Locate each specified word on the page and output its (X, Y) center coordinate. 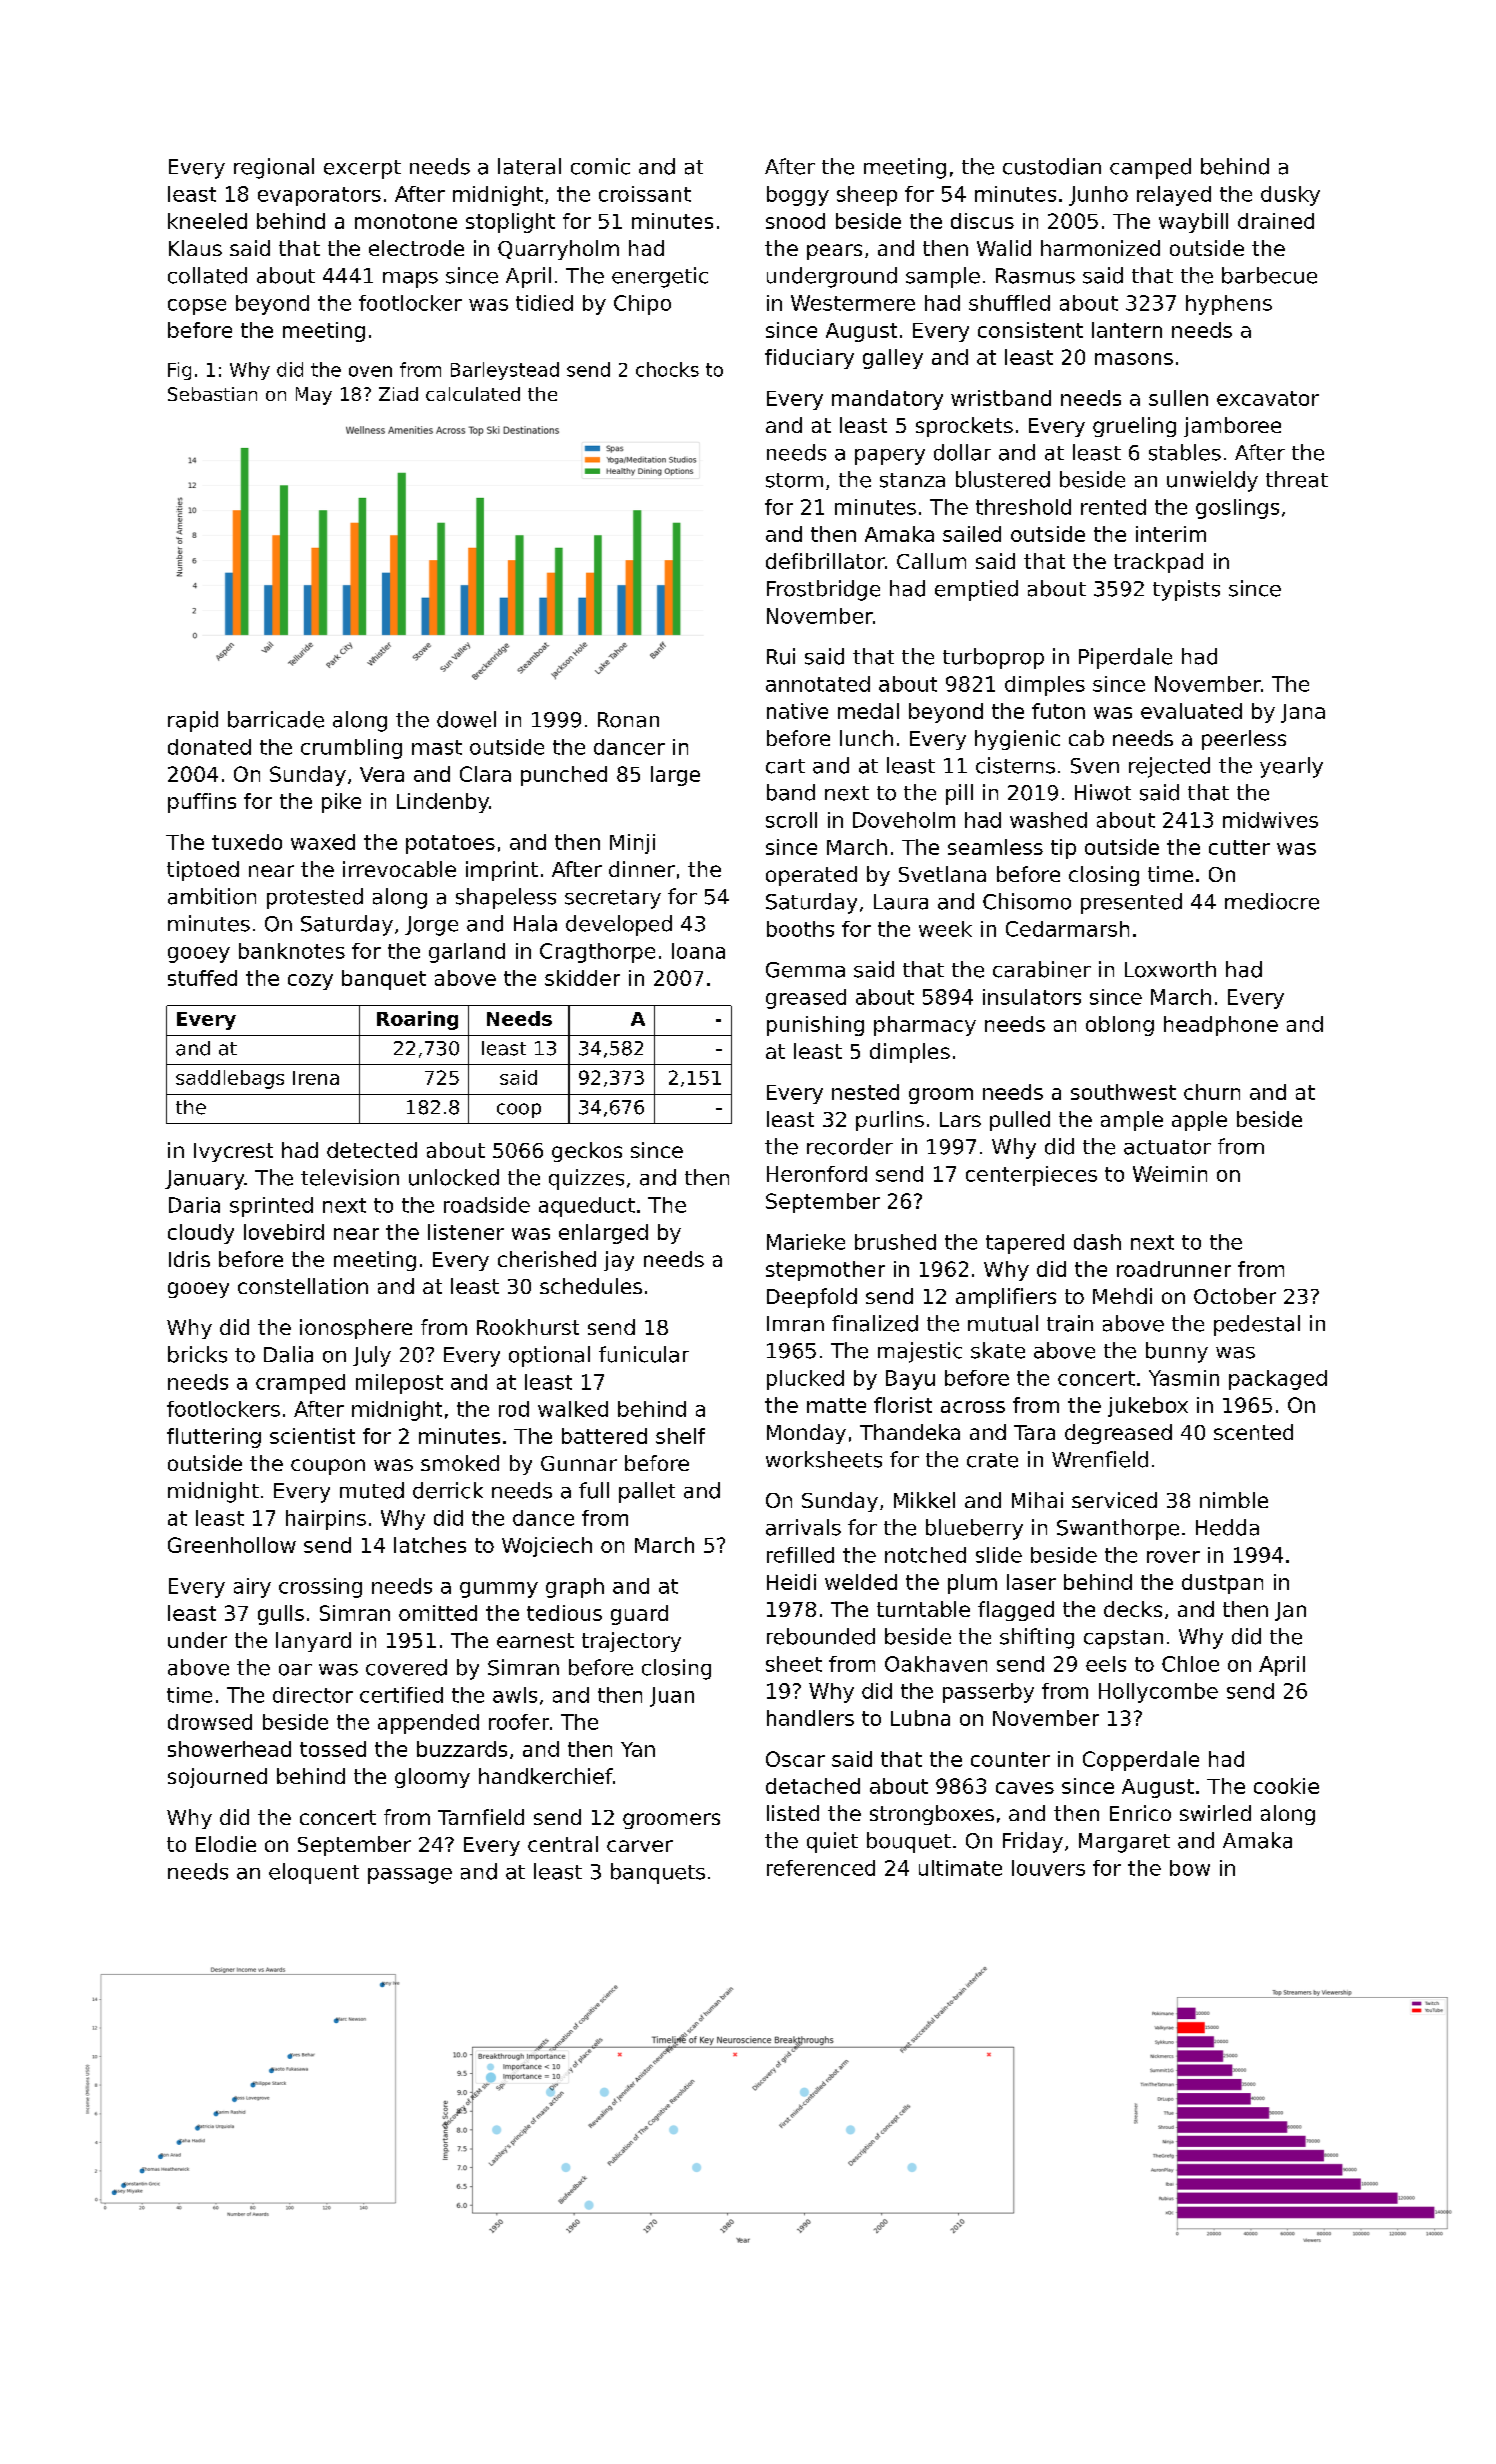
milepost (399, 1384)
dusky (1290, 196)
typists (1186, 590)
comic (600, 166)
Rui (781, 656)
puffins (202, 803)
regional (274, 168)
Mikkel (924, 1500)
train (1070, 1323)
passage (410, 1876)
